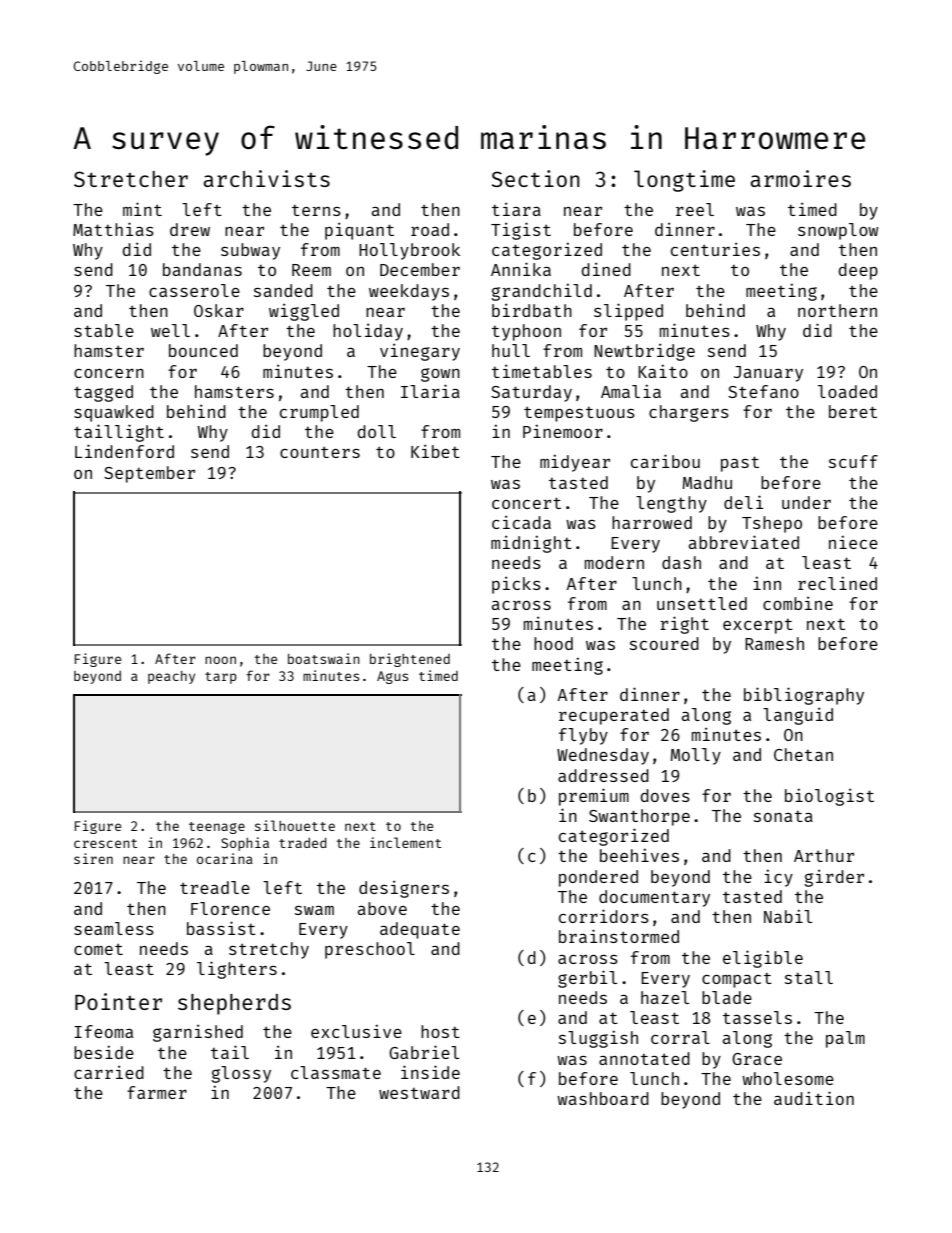  What do you see at coordinates (171, 677) in the page?
I see `peachy` at bounding box center [171, 677].
